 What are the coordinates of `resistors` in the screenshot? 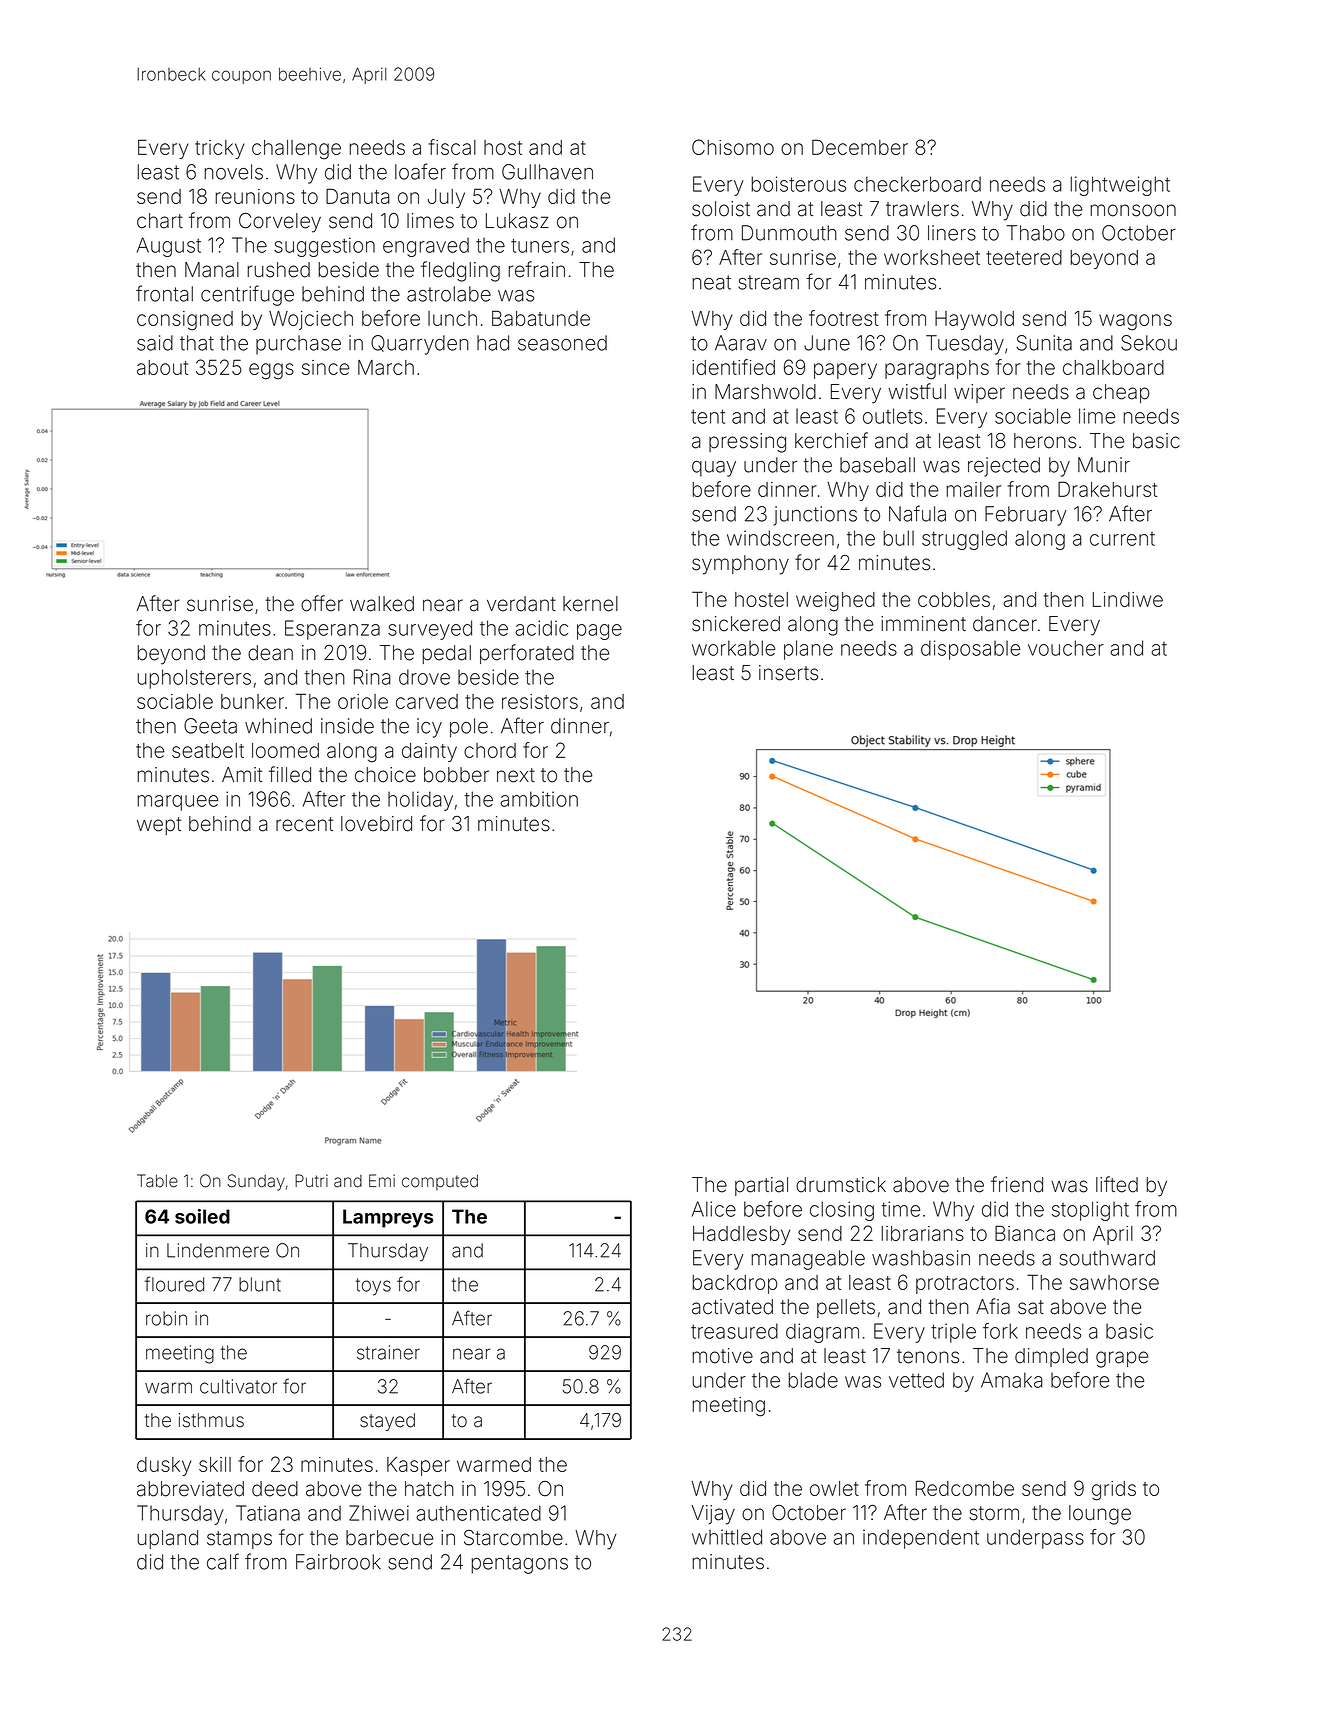 It's located at (540, 701).
